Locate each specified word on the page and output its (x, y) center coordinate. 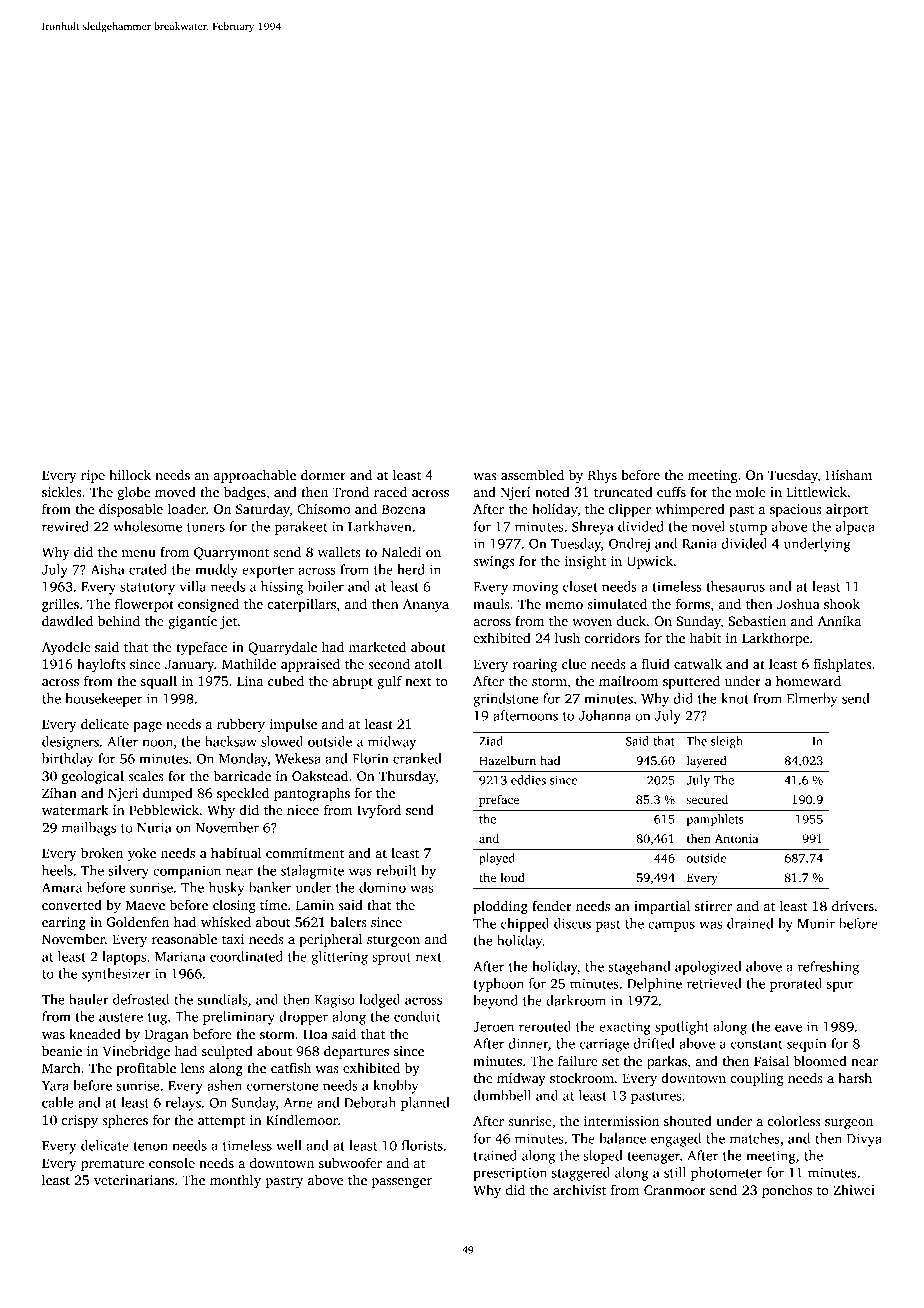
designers (70, 743)
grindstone (505, 700)
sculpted (227, 1052)
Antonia (737, 838)
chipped (525, 925)
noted (552, 492)
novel (708, 526)
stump (748, 529)
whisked (226, 921)
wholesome (147, 526)
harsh (855, 1077)
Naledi (401, 551)
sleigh (727, 742)
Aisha (108, 569)
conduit (417, 1016)
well (289, 1145)
